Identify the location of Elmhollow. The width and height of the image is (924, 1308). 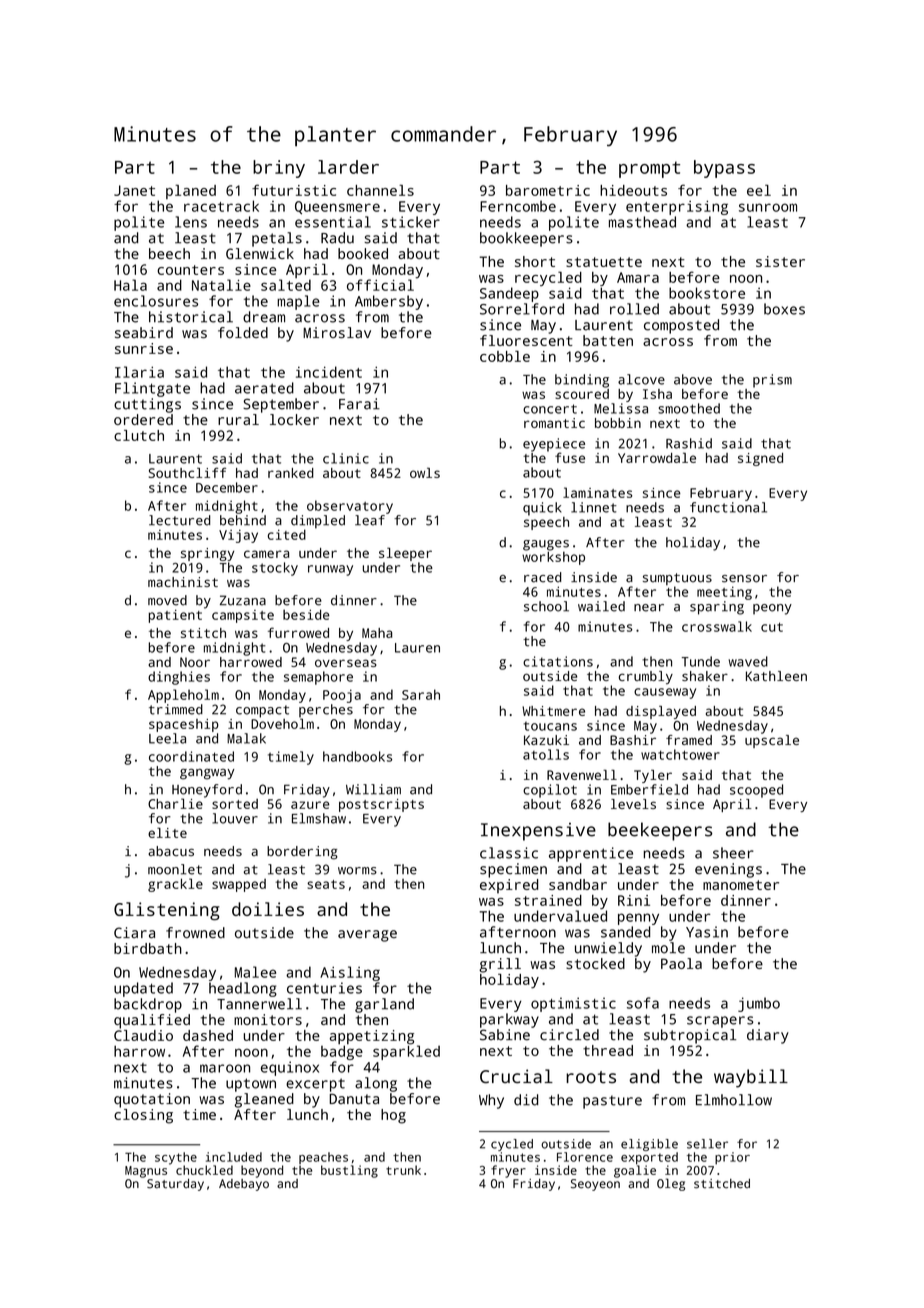
(734, 1100).
